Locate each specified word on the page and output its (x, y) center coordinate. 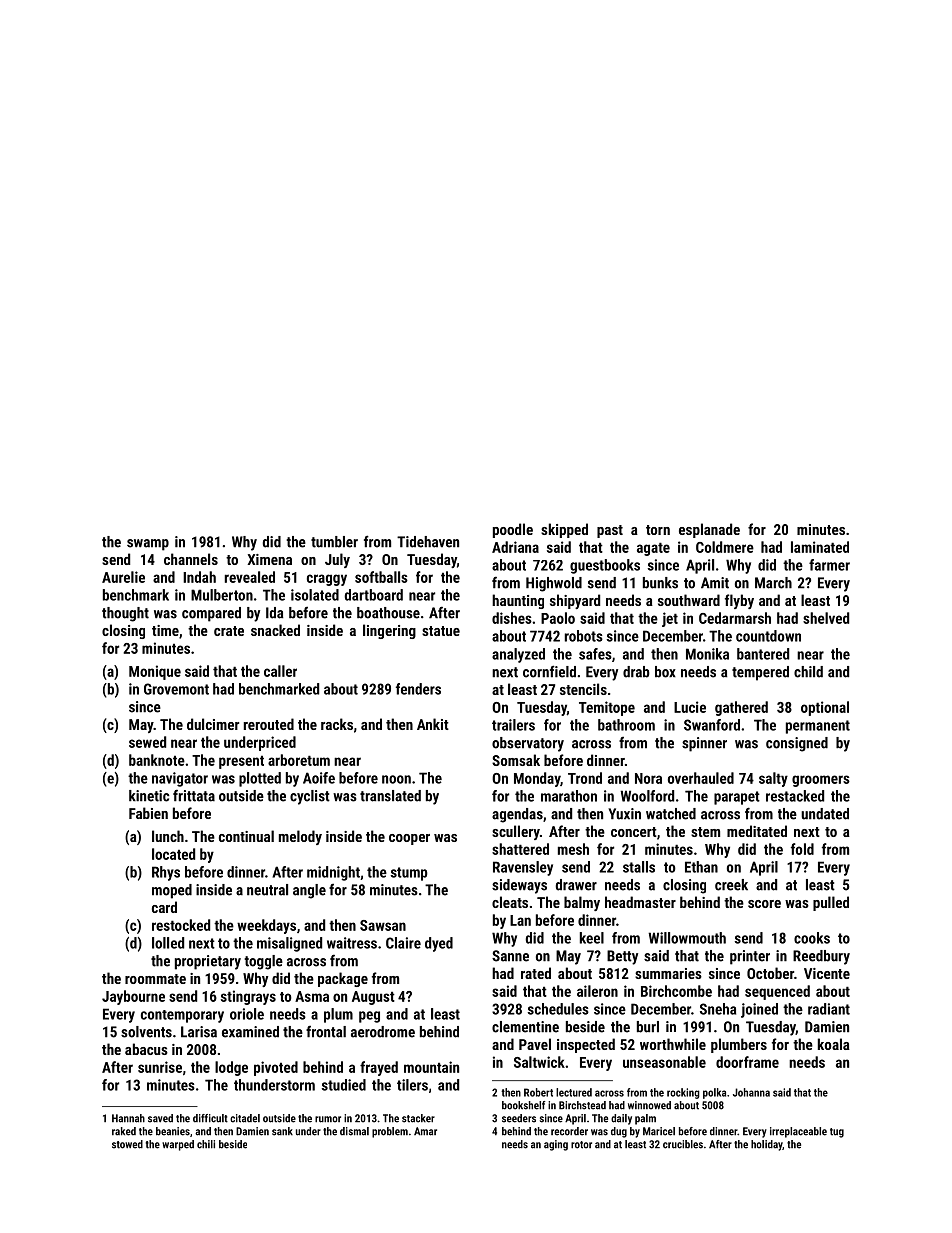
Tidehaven (428, 542)
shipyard (575, 601)
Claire (403, 943)
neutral (267, 890)
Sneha (718, 1009)
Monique (155, 672)
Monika (707, 654)
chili (206, 1144)
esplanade (709, 530)
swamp (148, 545)
